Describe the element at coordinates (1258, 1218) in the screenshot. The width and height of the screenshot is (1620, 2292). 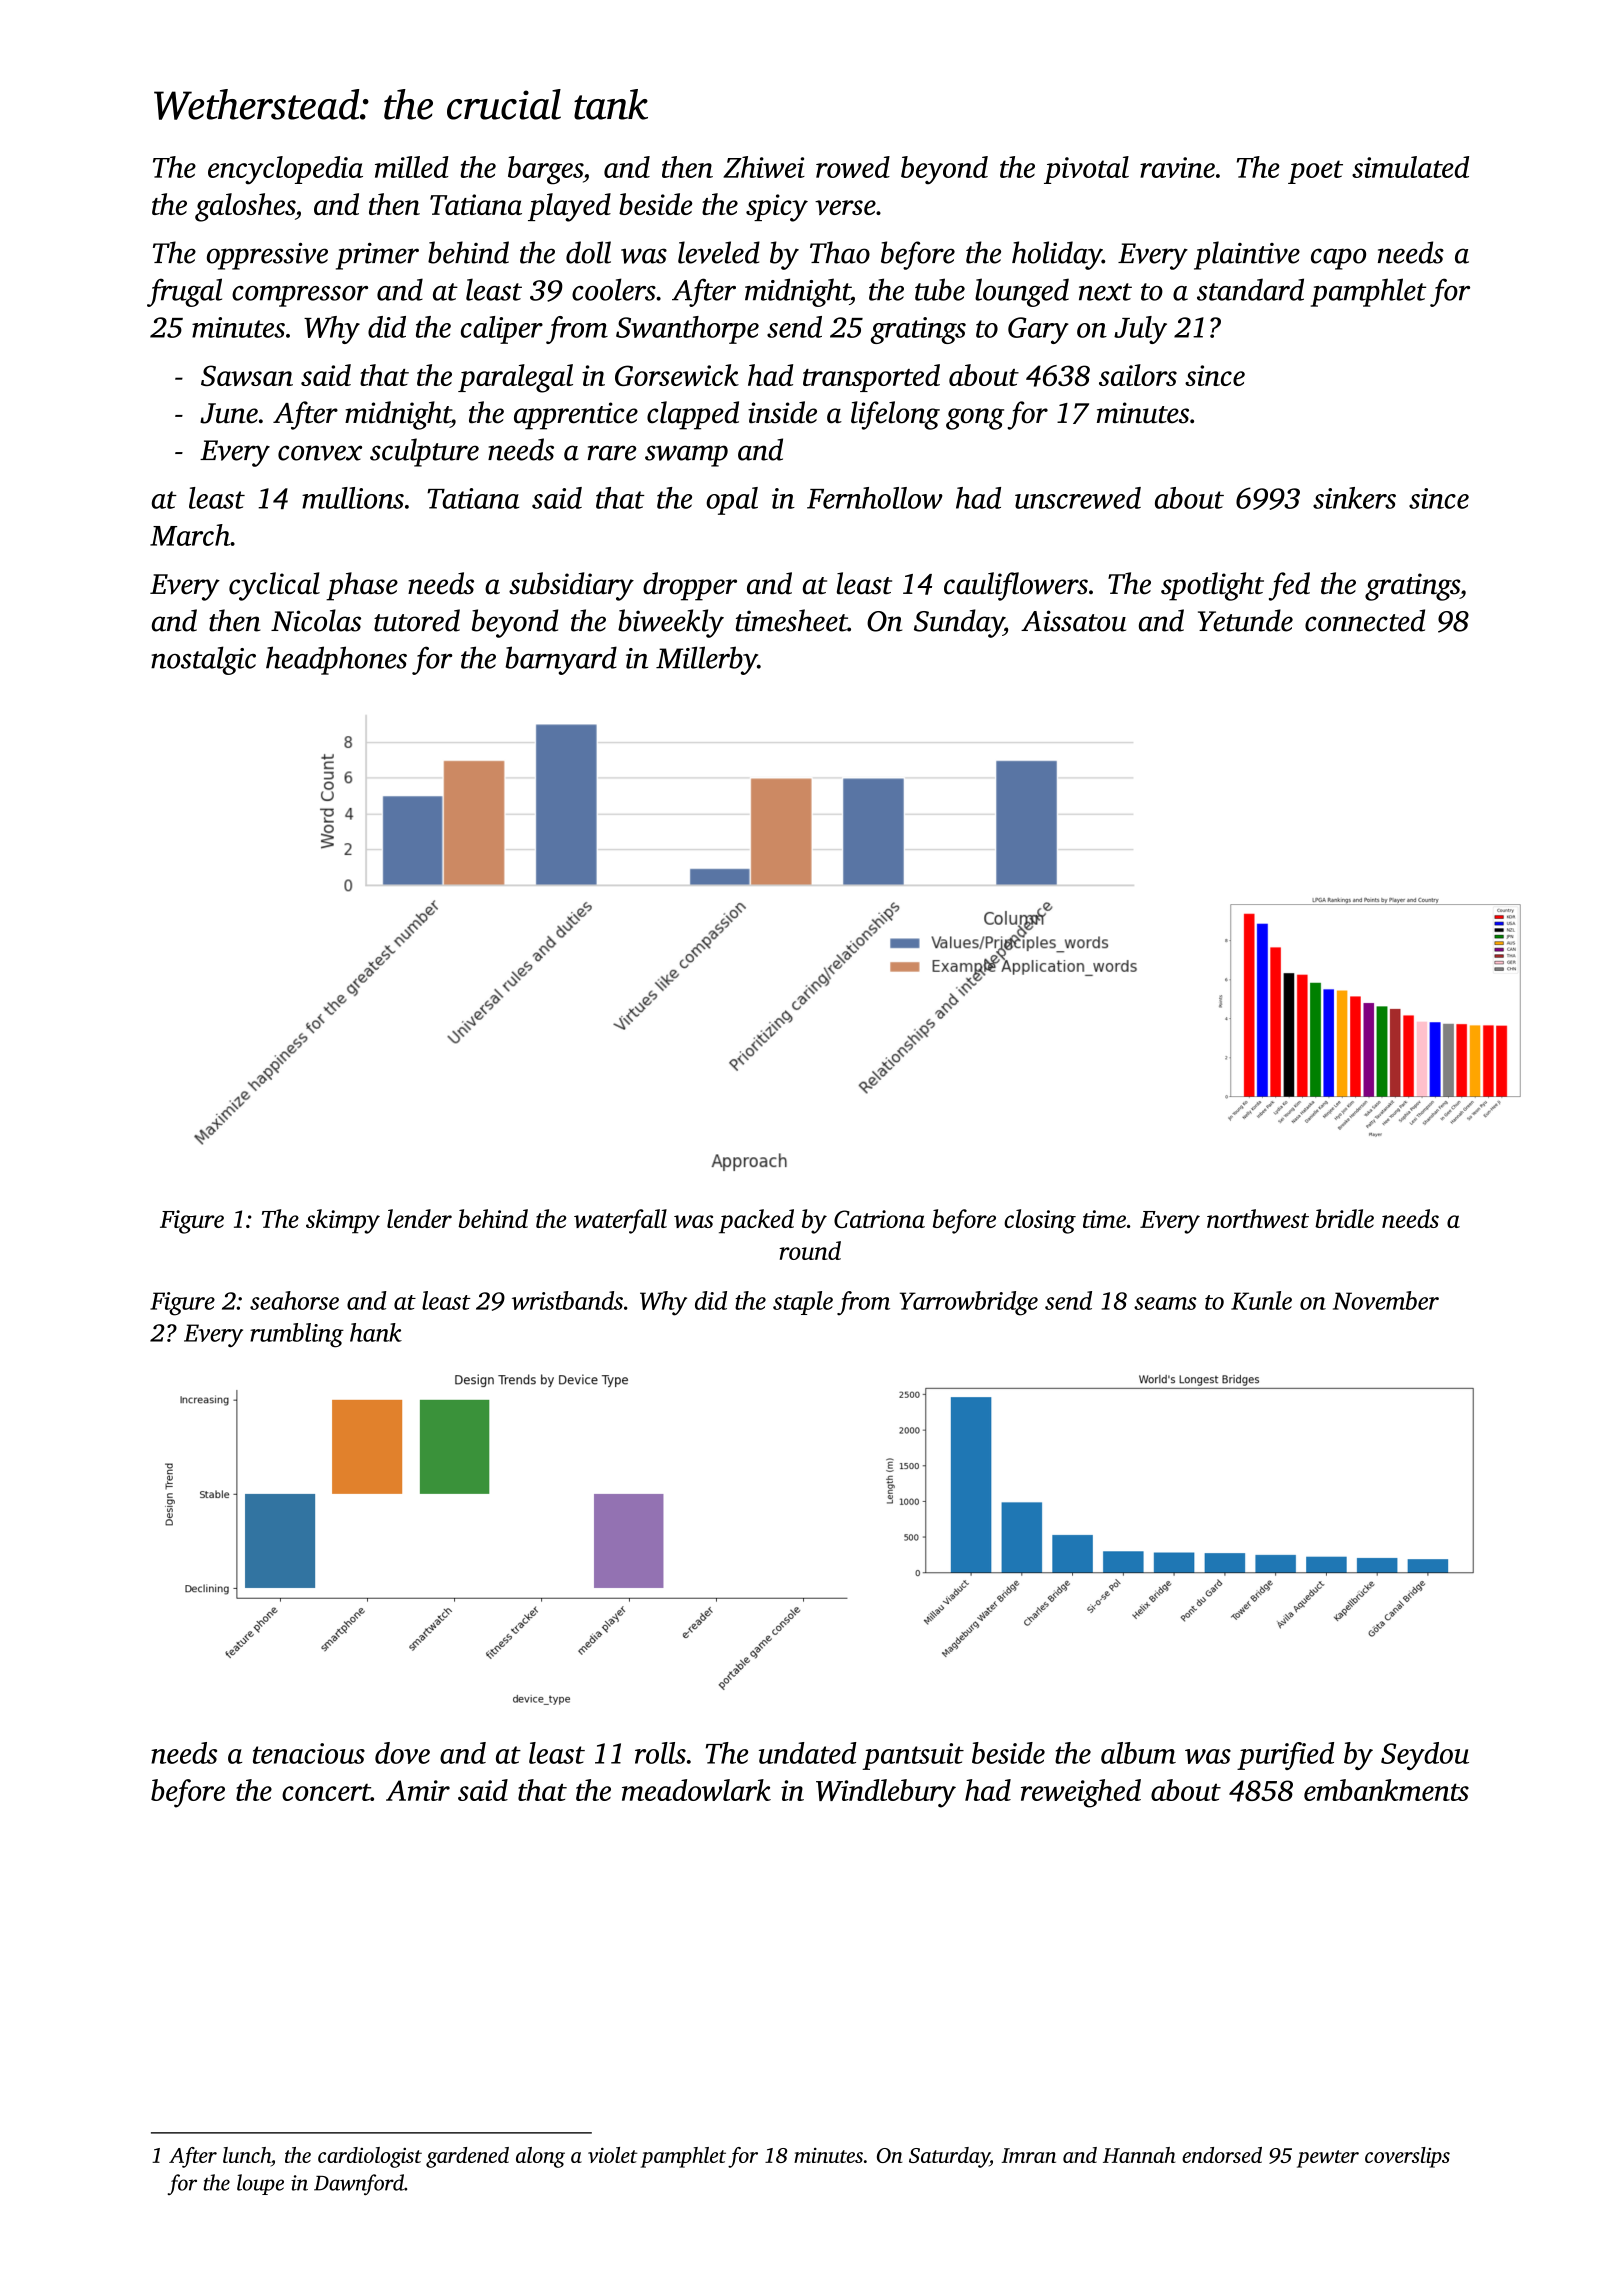
I see `northwest` at that location.
